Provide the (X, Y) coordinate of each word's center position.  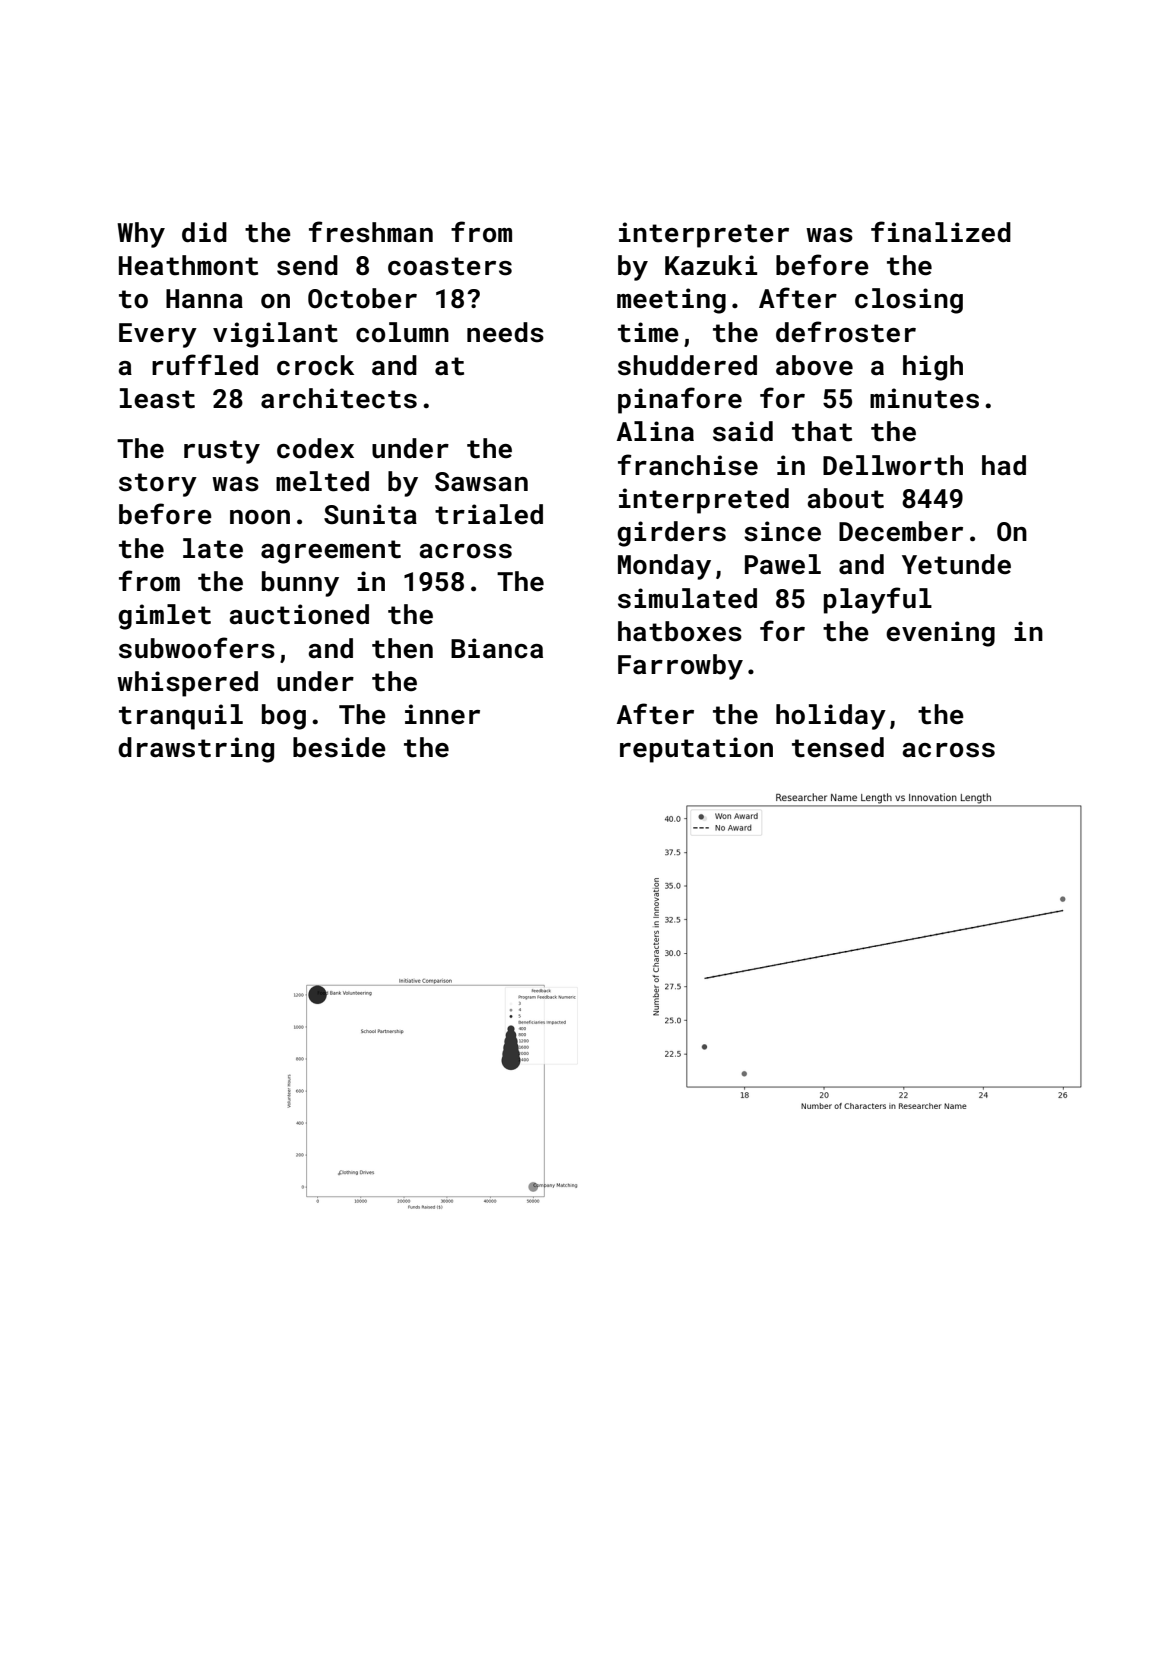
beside (339, 747)
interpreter (704, 235)
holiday (831, 717)
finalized (941, 232)
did (204, 232)
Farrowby (680, 667)
